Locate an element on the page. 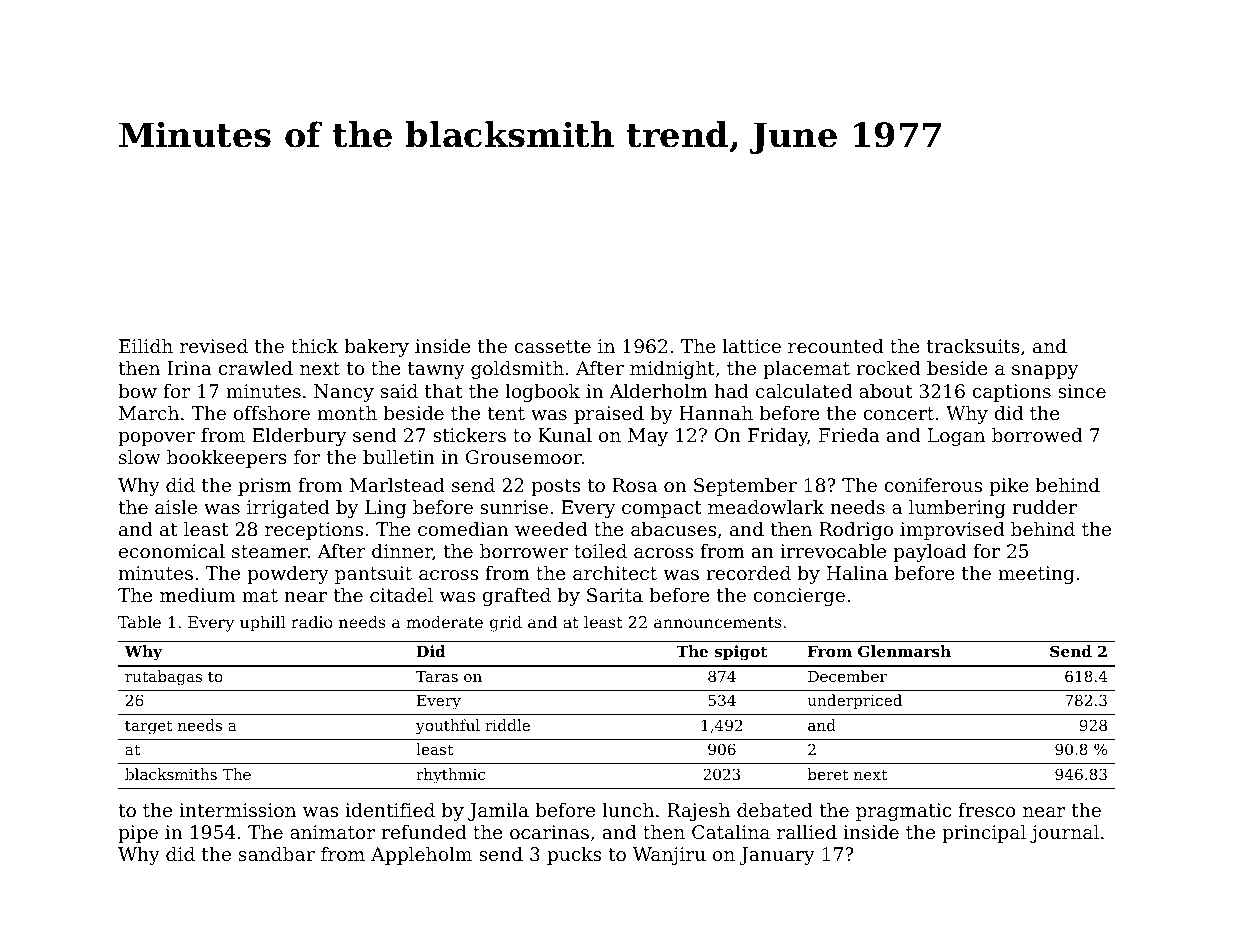 This image has height=952, width=1233. coniferous is located at coordinates (933, 485).
